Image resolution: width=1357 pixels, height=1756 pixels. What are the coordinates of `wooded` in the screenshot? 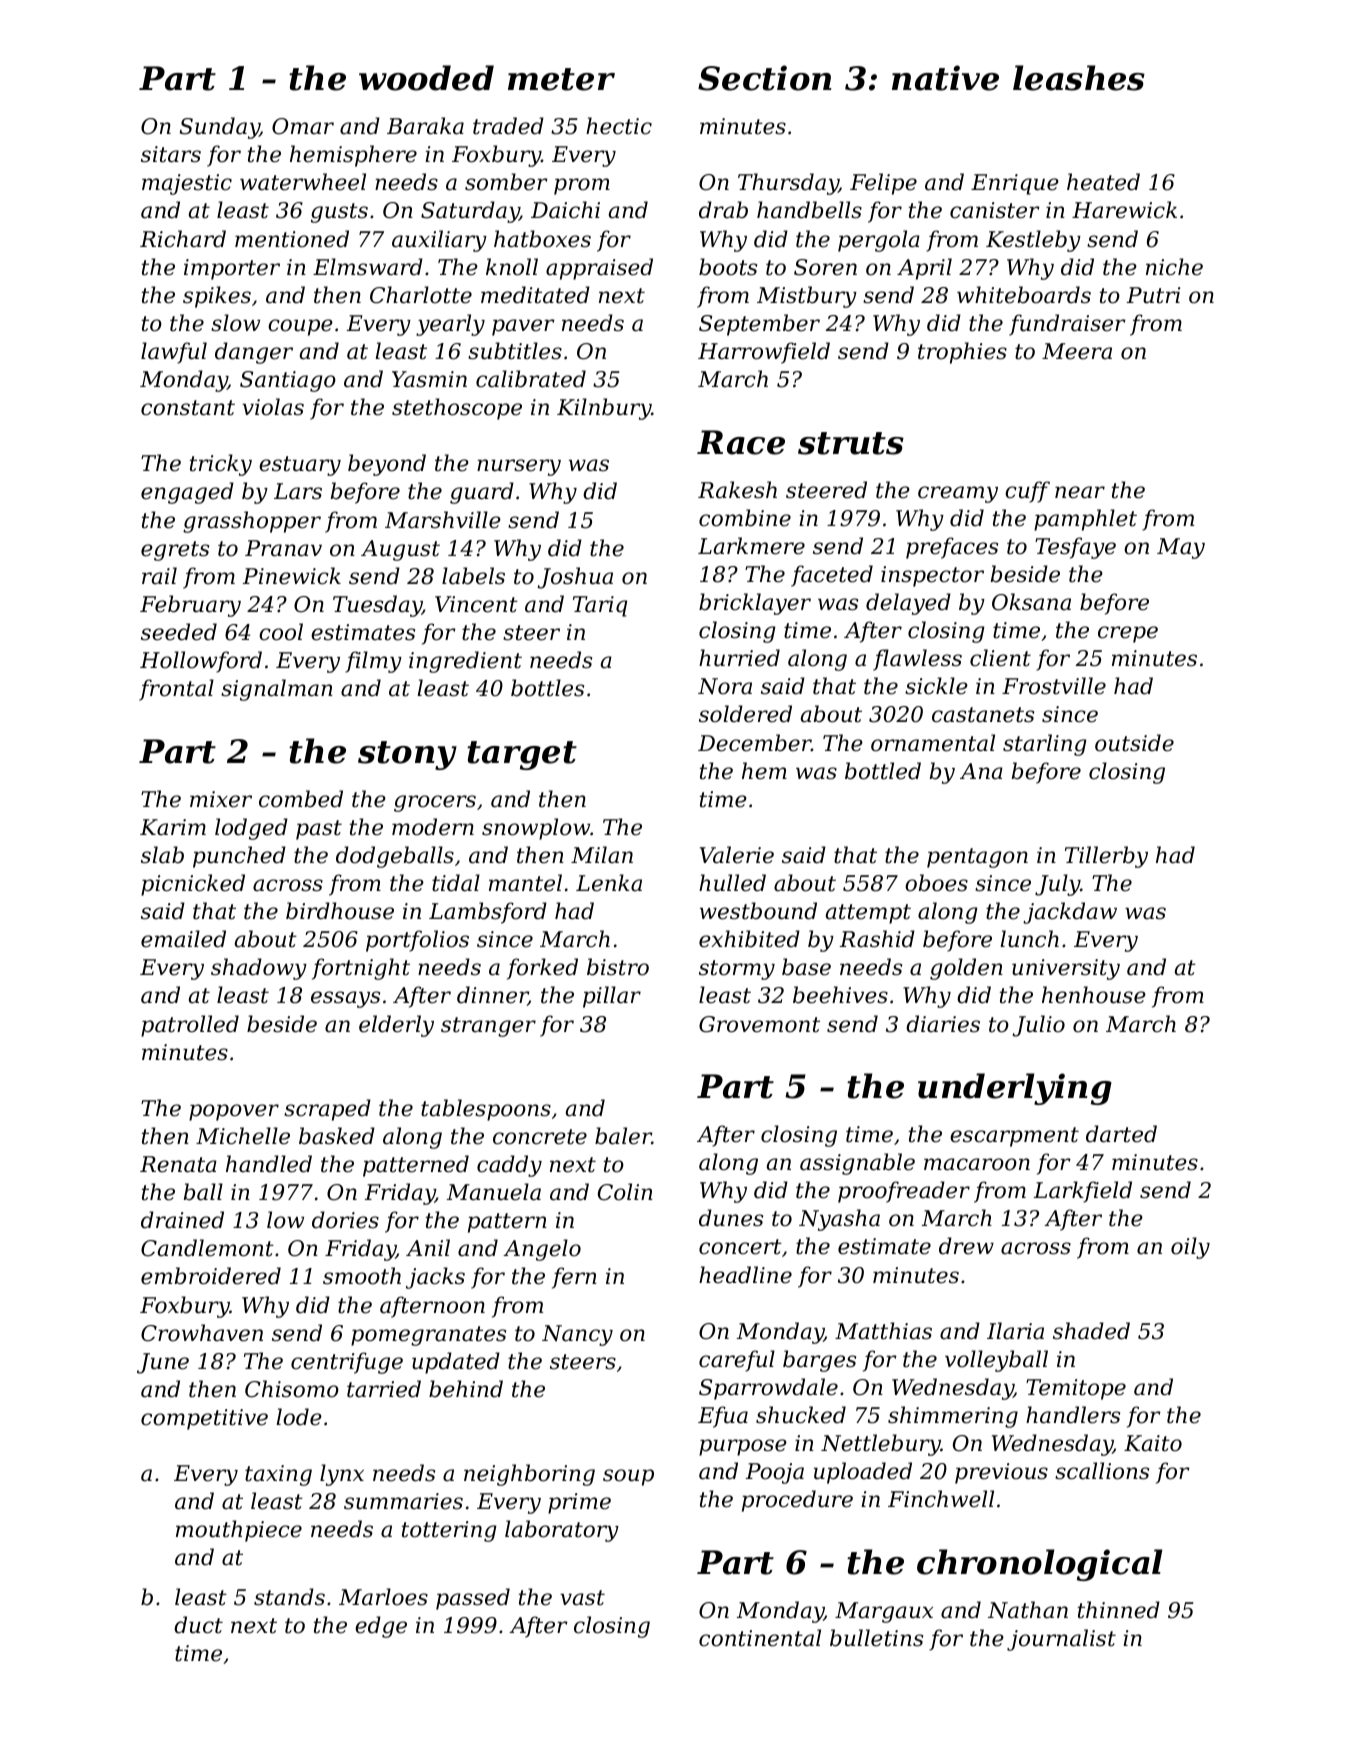 It's located at (426, 78).
